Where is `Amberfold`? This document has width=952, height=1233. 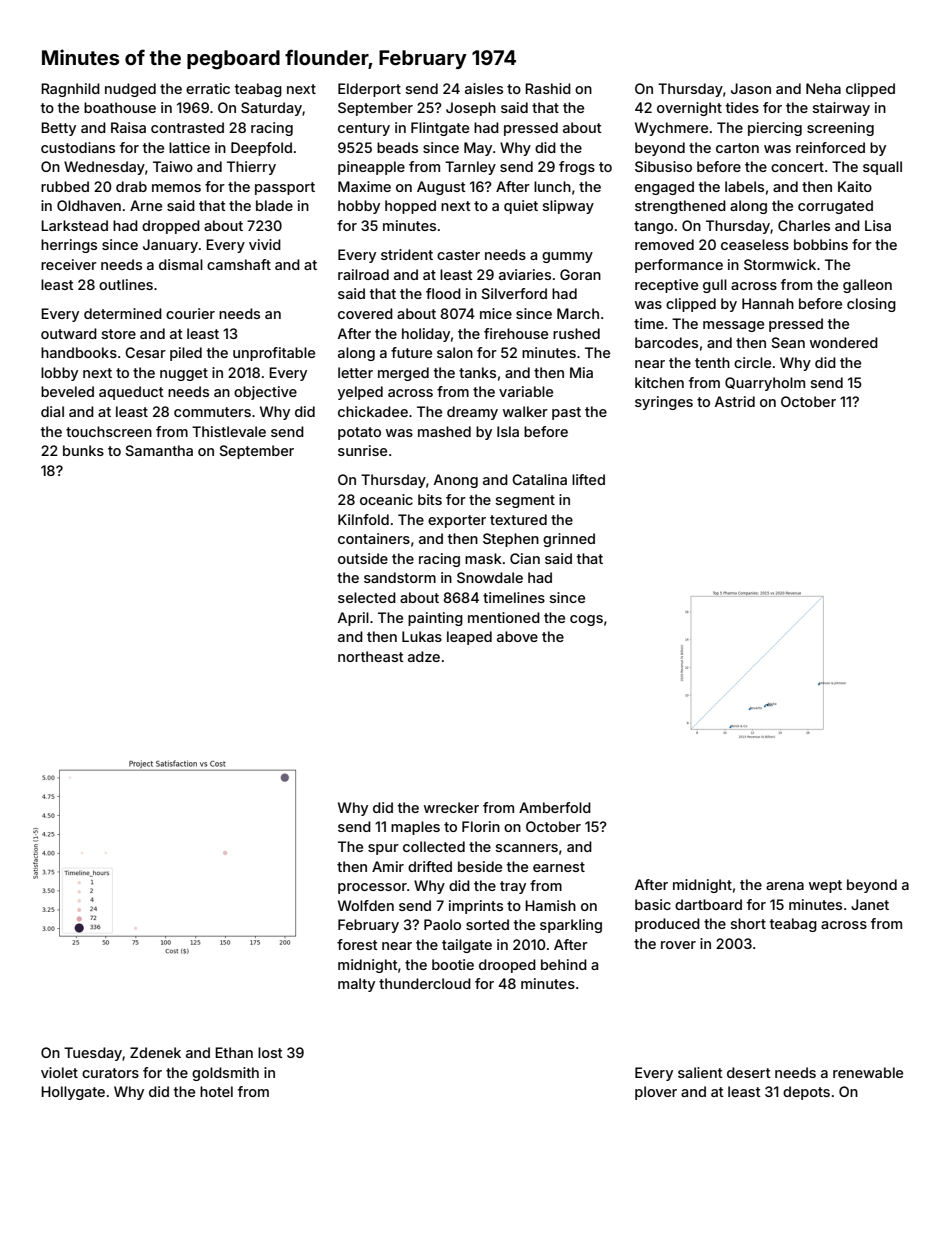 Amberfold is located at coordinates (555, 807).
